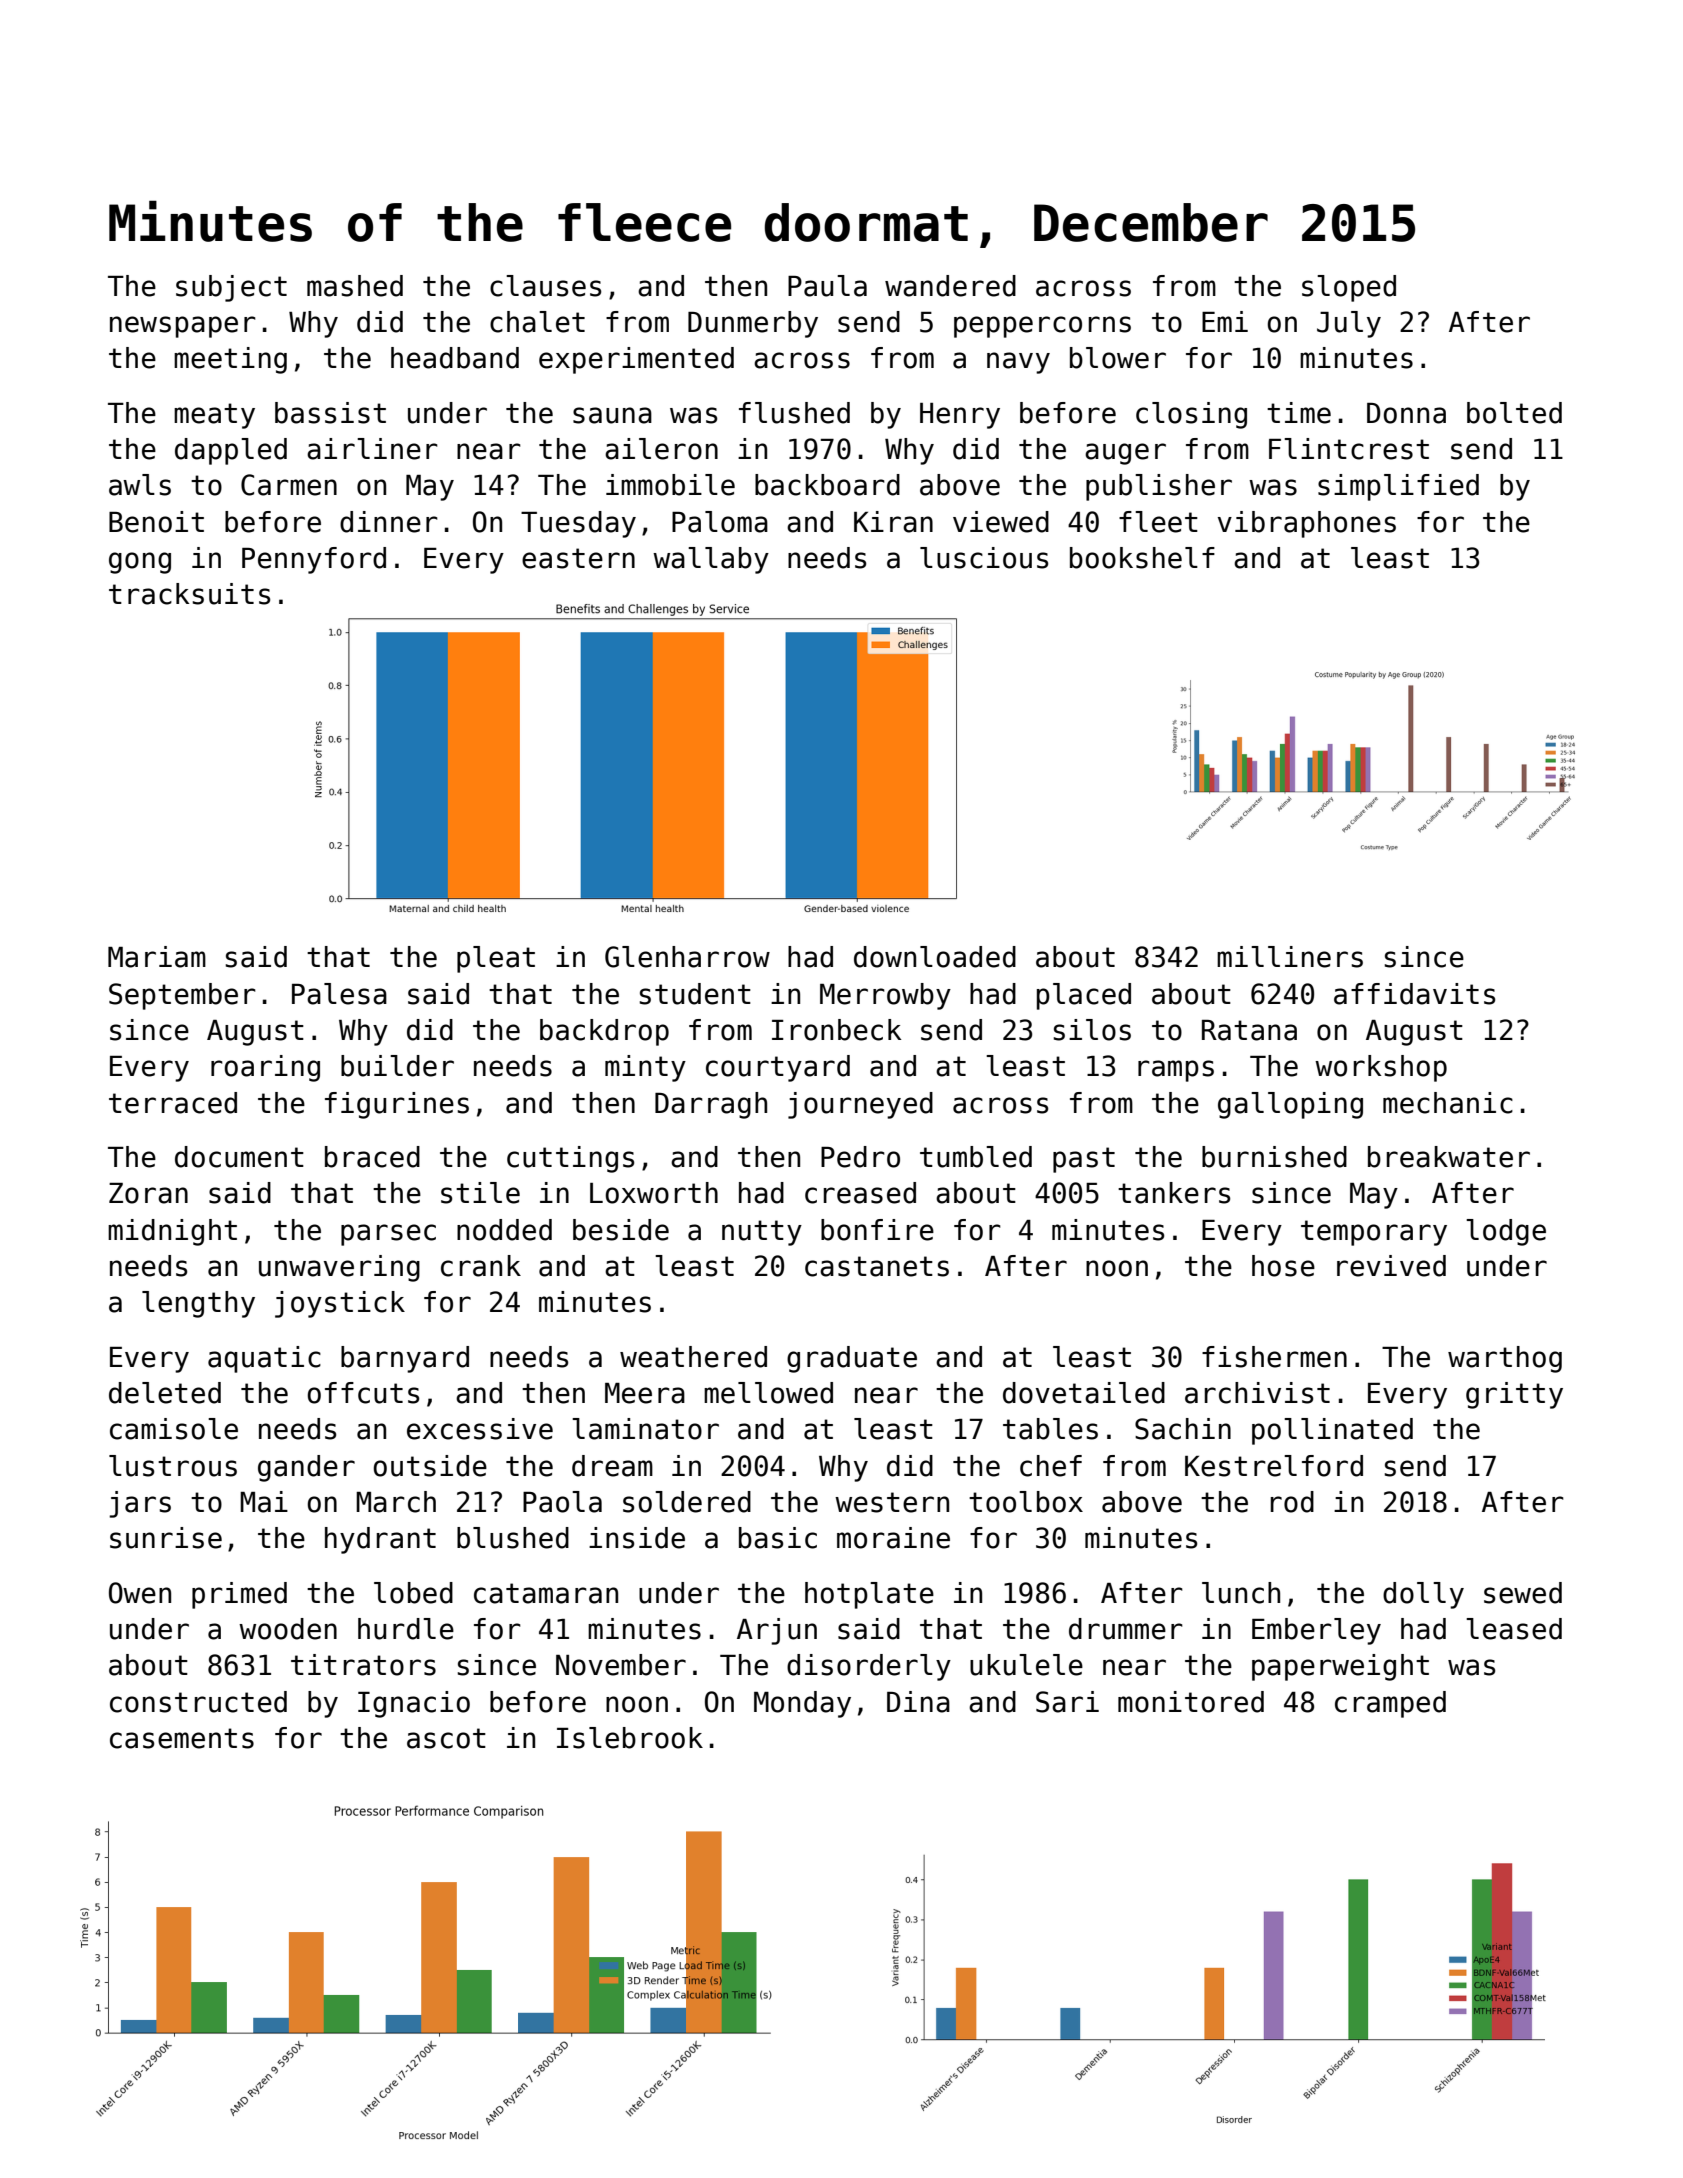 Image resolution: width=1683 pixels, height=2178 pixels. Describe the element at coordinates (661, 449) in the image. I see `aileron` at that location.
